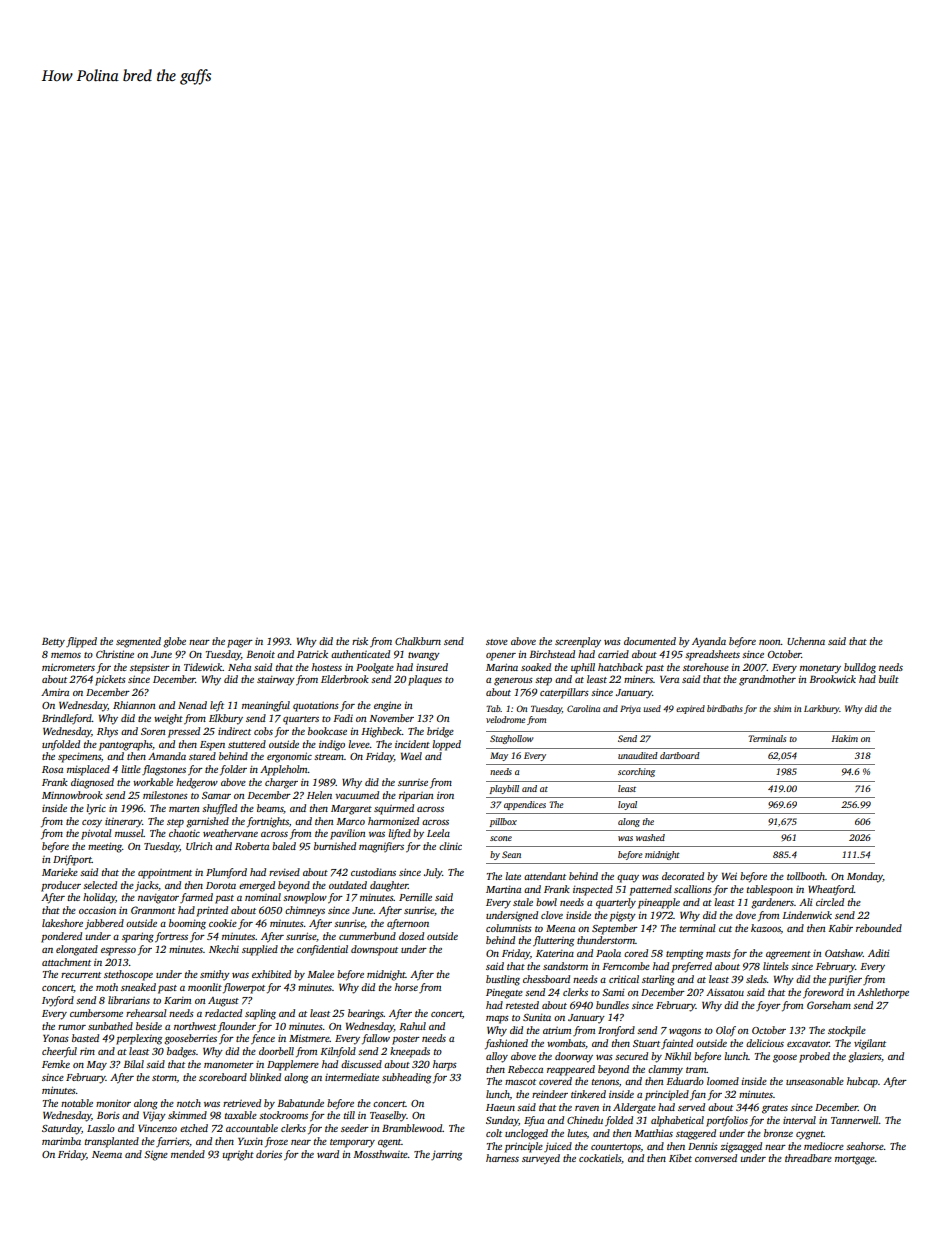 Image resolution: width=952 pixels, height=1233 pixels. What do you see at coordinates (680, 1158) in the image?
I see `Kibet` at bounding box center [680, 1158].
